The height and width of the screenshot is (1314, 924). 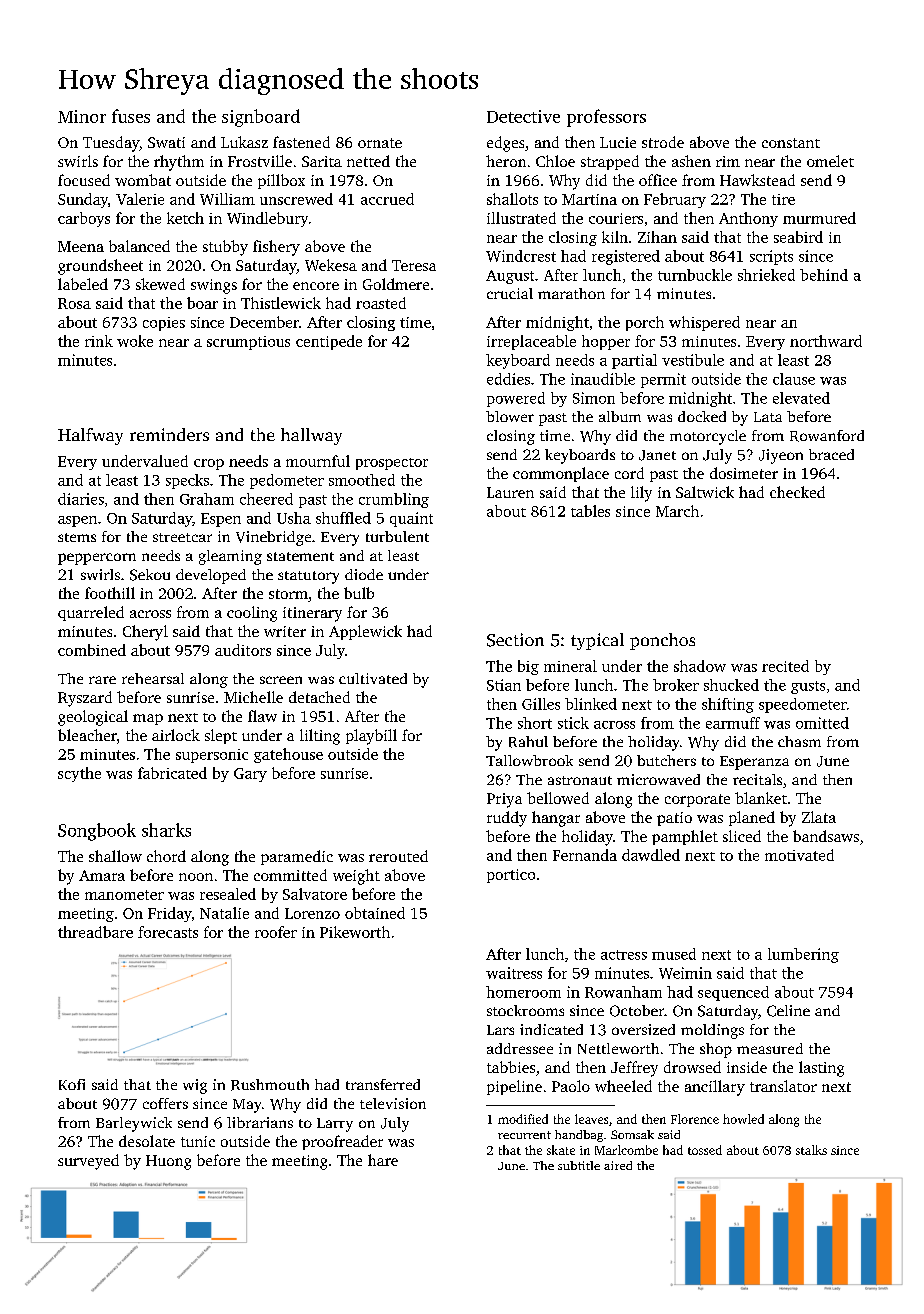 I want to click on smoothed, so click(x=362, y=480).
